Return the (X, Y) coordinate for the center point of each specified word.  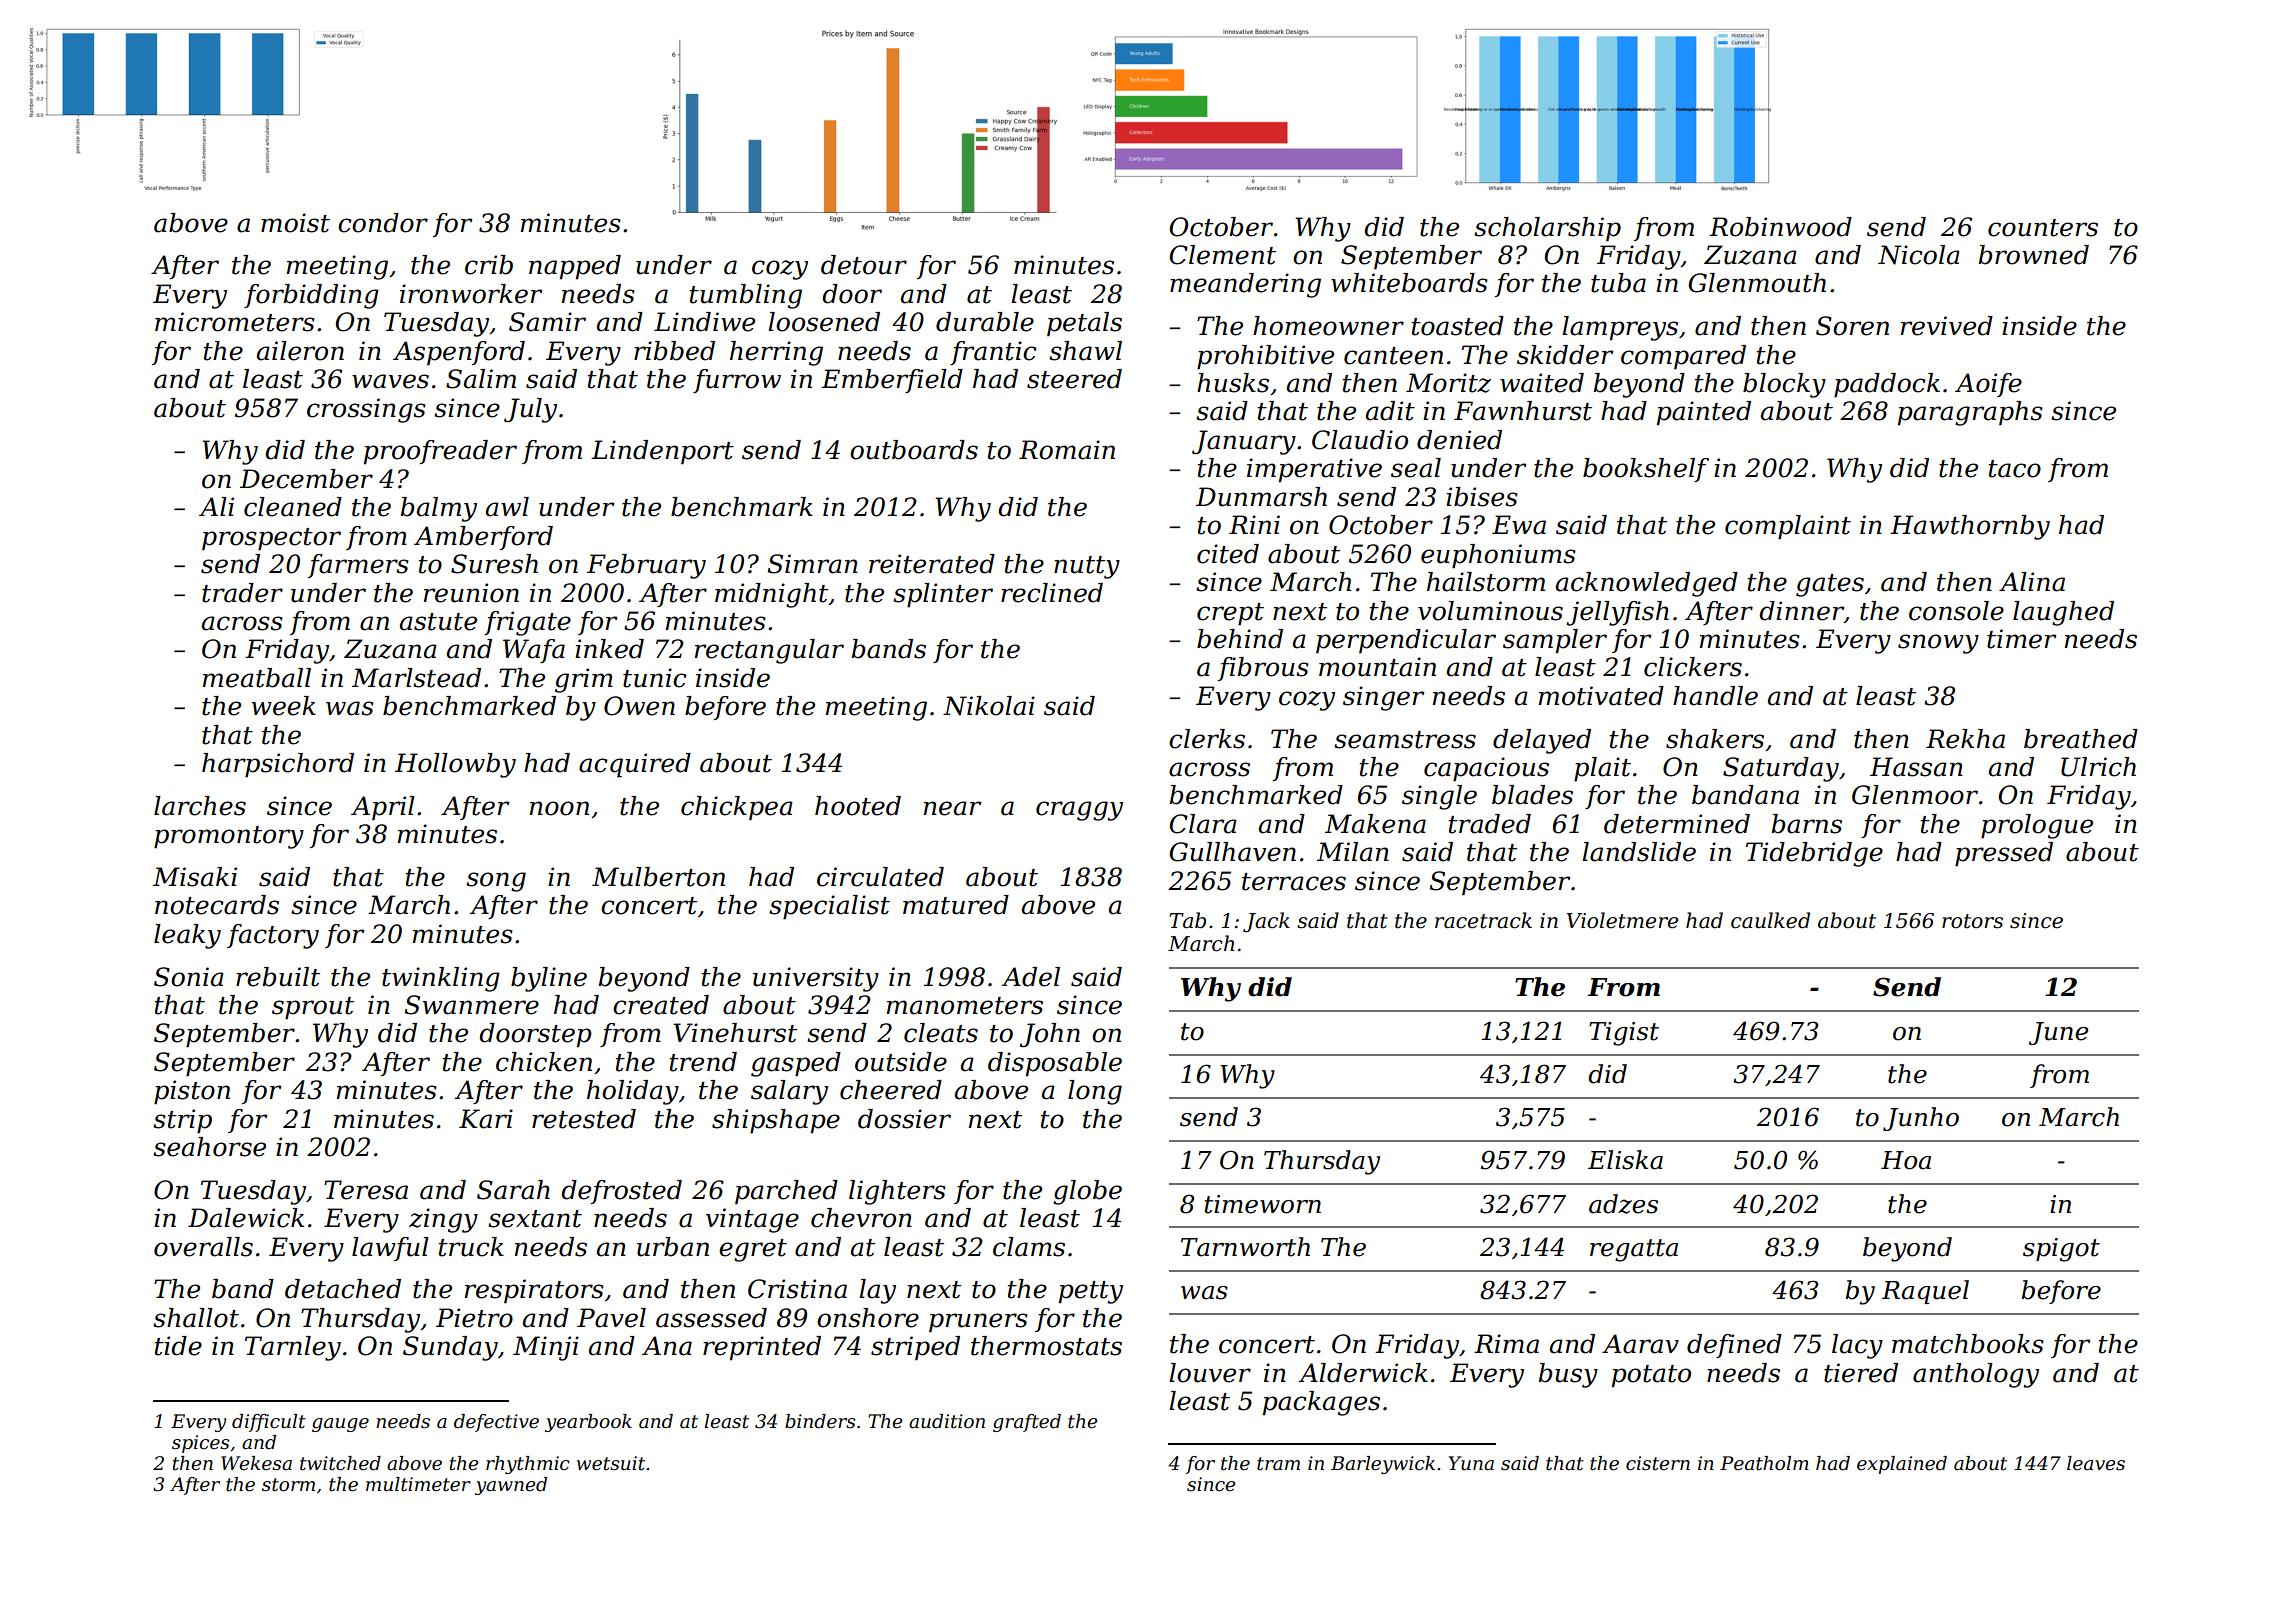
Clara (1203, 824)
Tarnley (293, 1348)
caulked (1770, 920)
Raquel (1925, 1292)
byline (549, 979)
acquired (635, 765)
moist (295, 223)
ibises (1482, 497)
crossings (366, 410)
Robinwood (1780, 227)
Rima (1506, 1344)
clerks (1207, 739)
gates (1830, 585)
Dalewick (246, 1218)
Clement (1223, 255)
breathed (2081, 739)
